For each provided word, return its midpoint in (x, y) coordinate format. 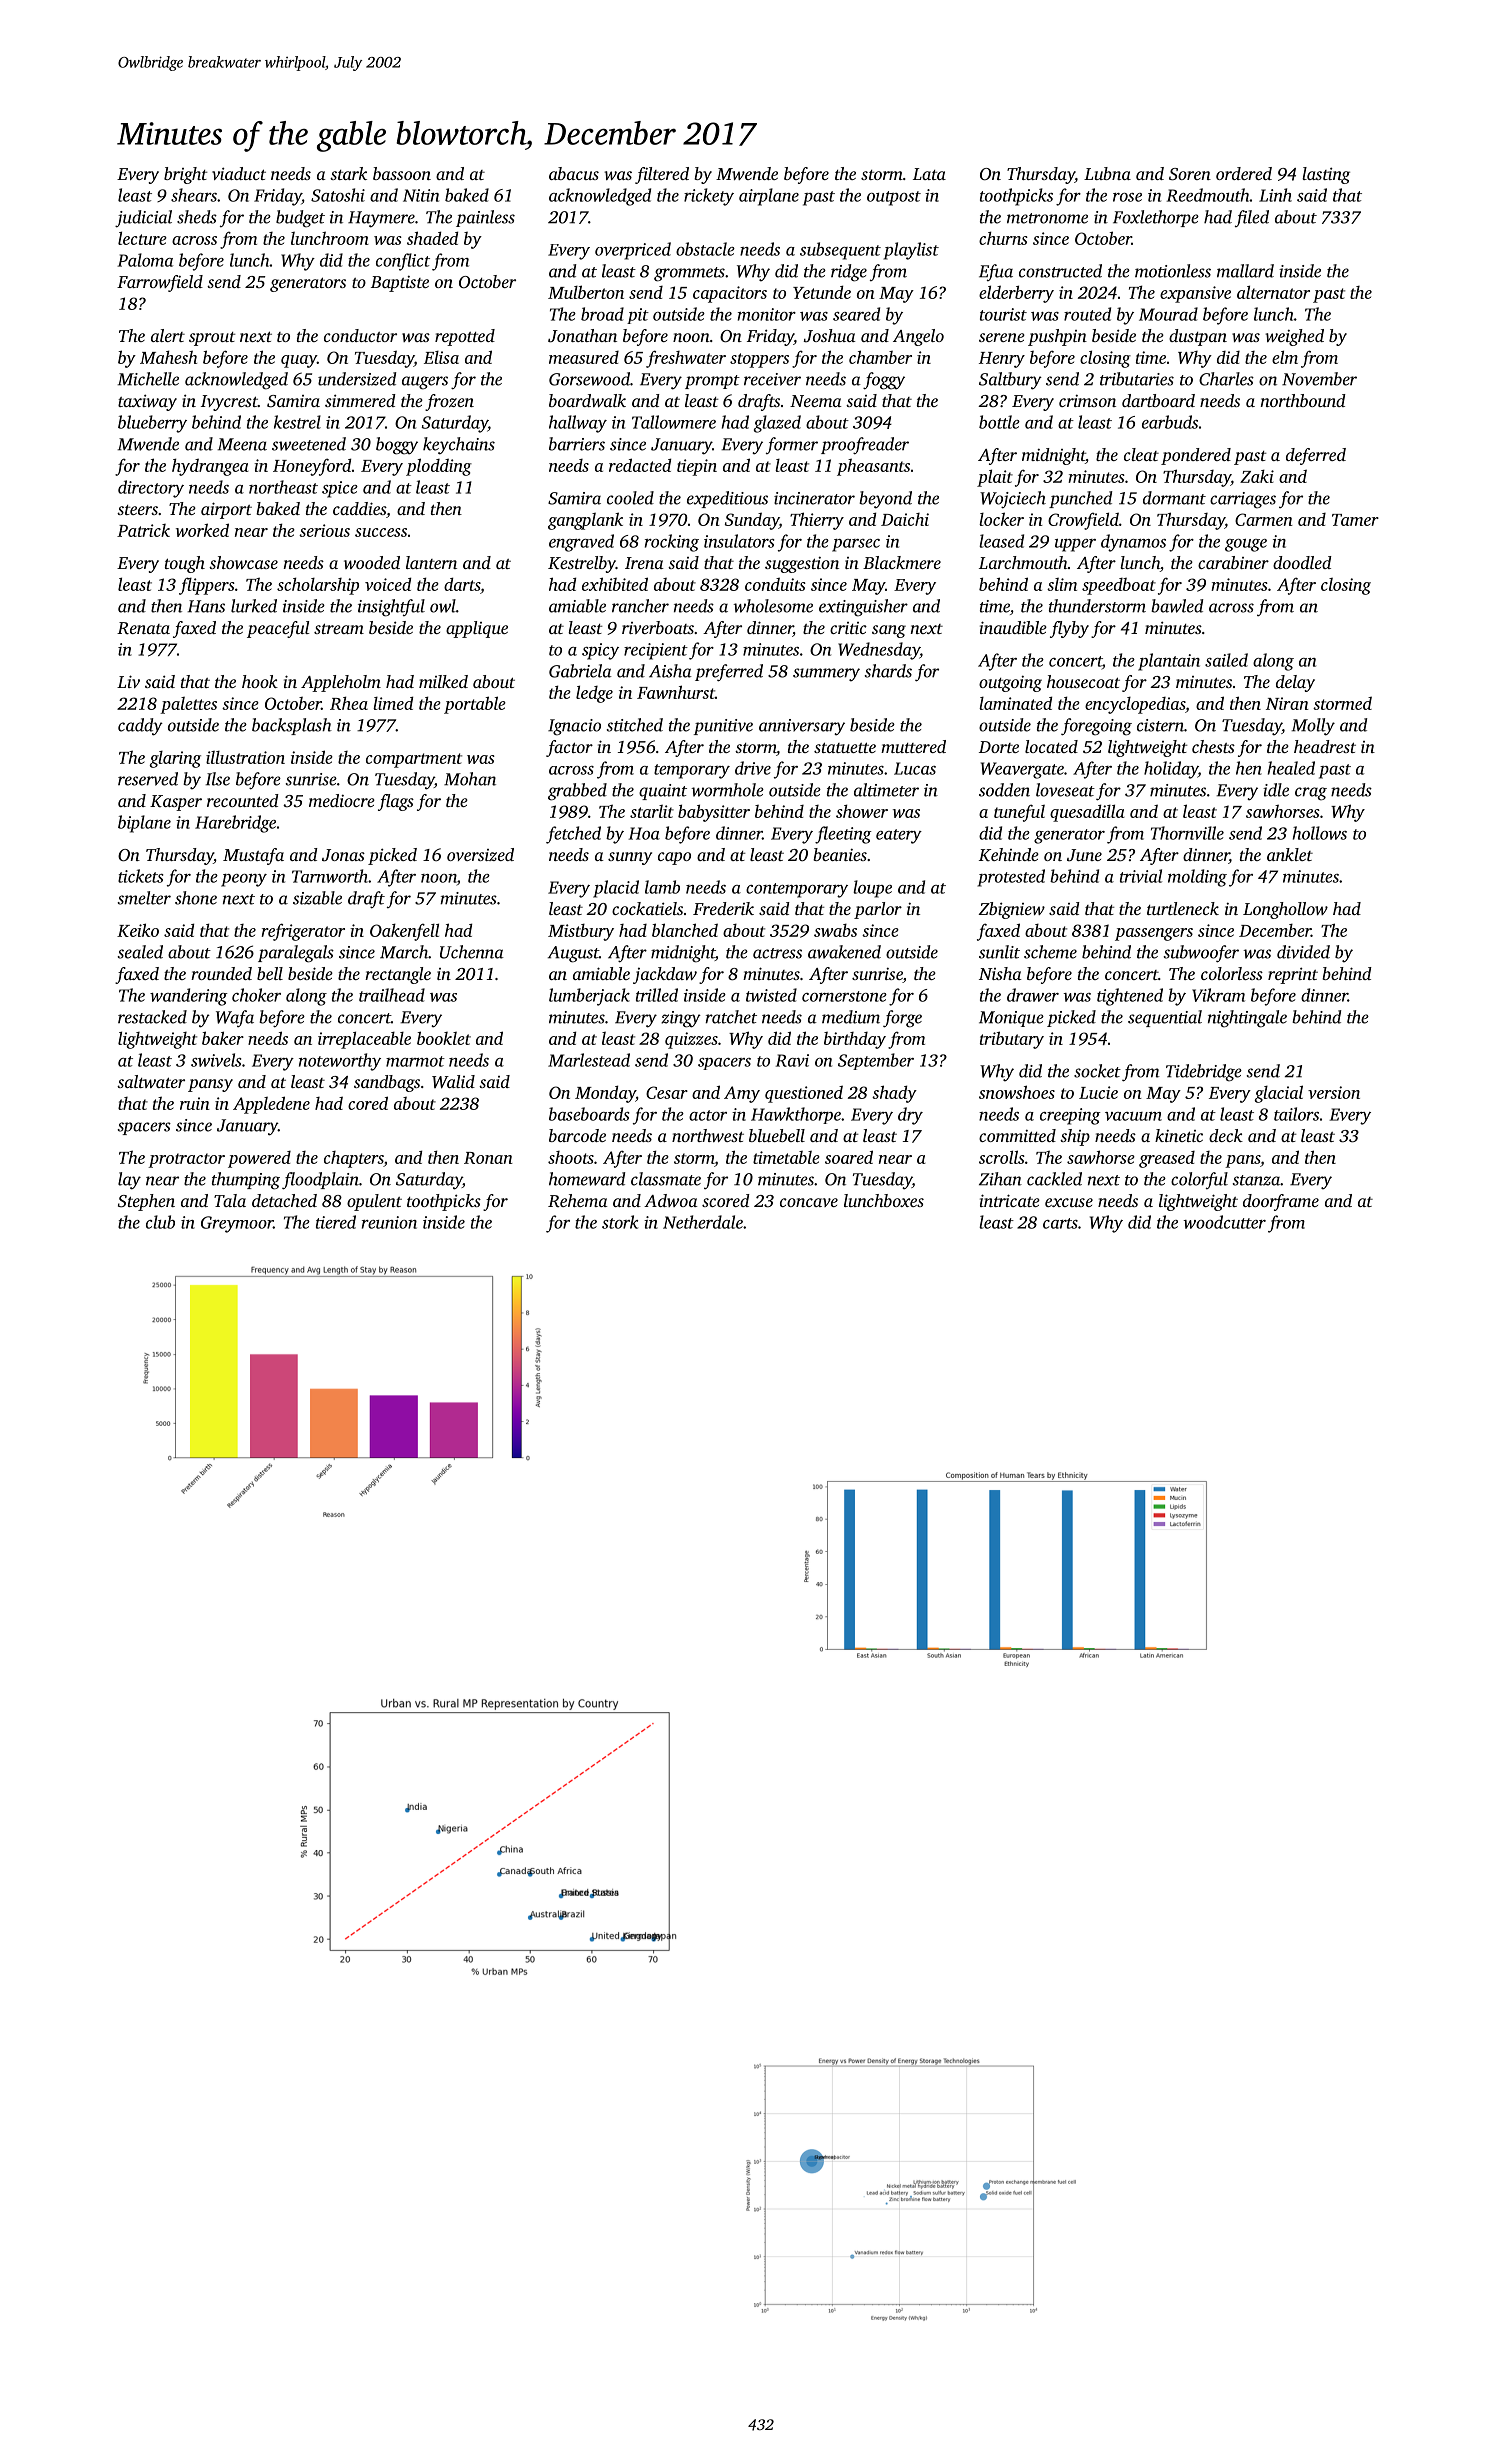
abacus (574, 173)
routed (1087, 314)
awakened (844, 952)
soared (849, 1157)
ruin (195, 1103)
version (1334, 1092)
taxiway (147, 402)
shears (194, 195)
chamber (880, 357)
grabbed (577, 792)
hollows (1320, 833)
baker (223, 1038)
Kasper (176, 803)
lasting (1326, 175)
